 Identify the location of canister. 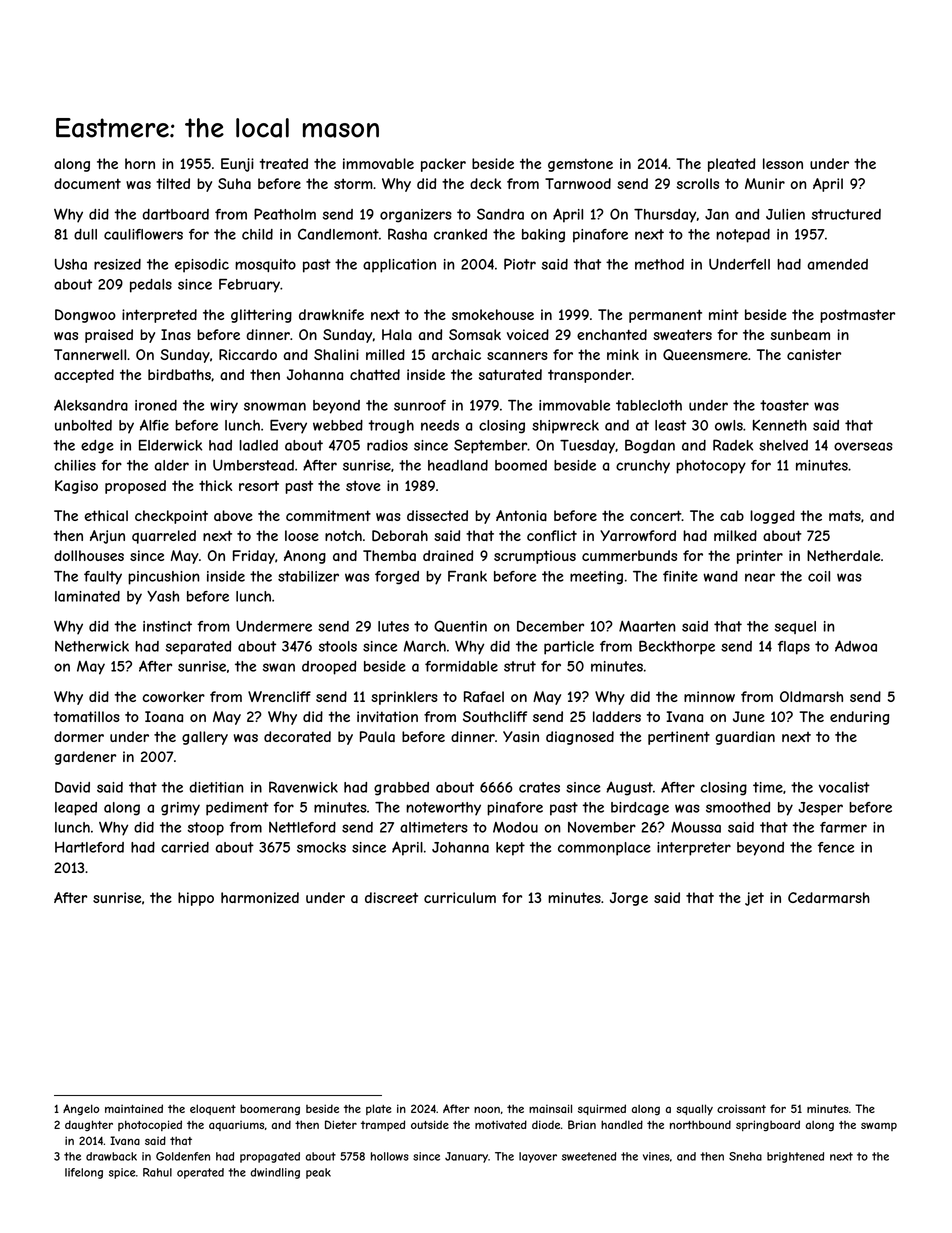
(814, 354).
